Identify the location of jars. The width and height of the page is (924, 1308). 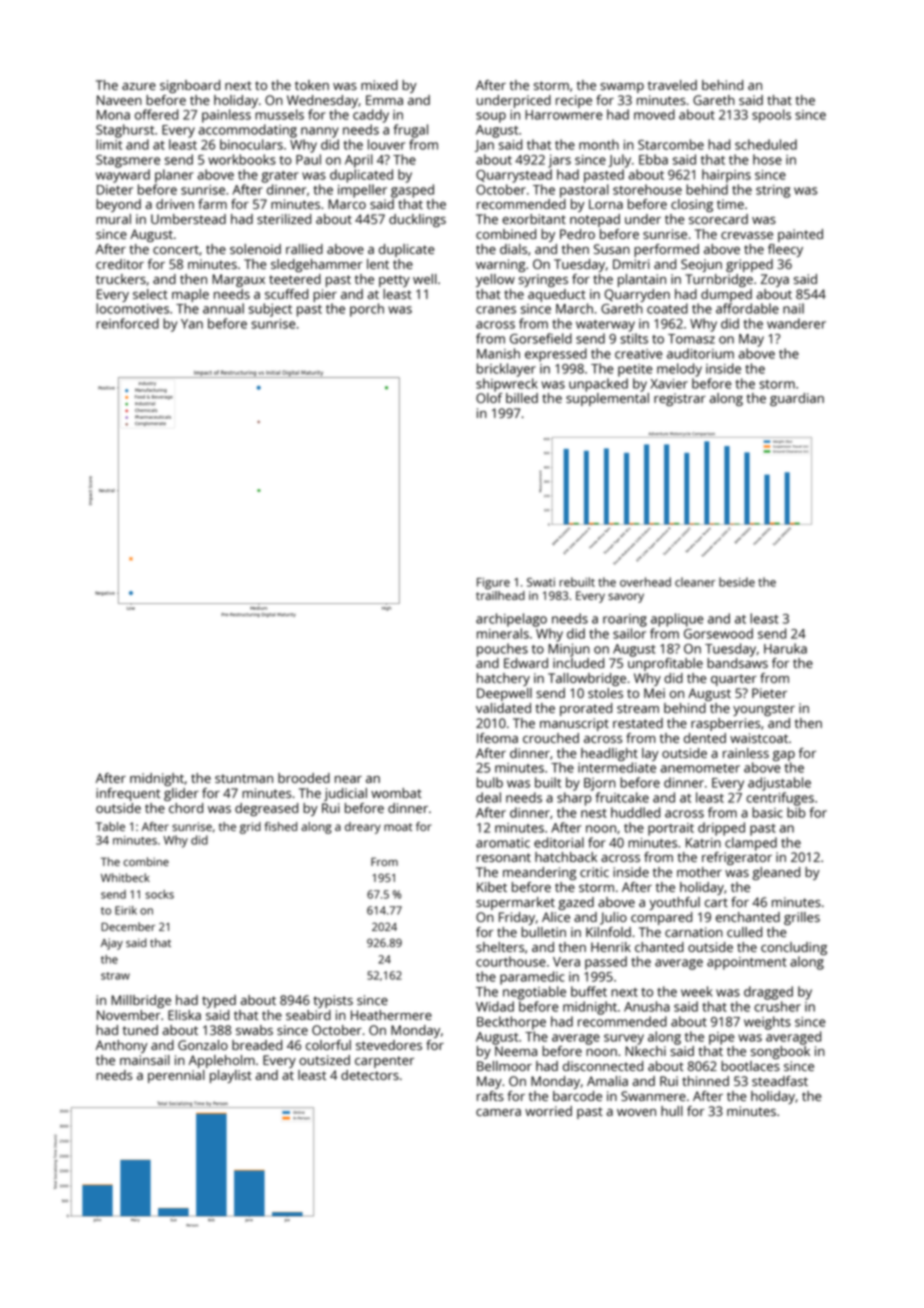
(559, 161).
